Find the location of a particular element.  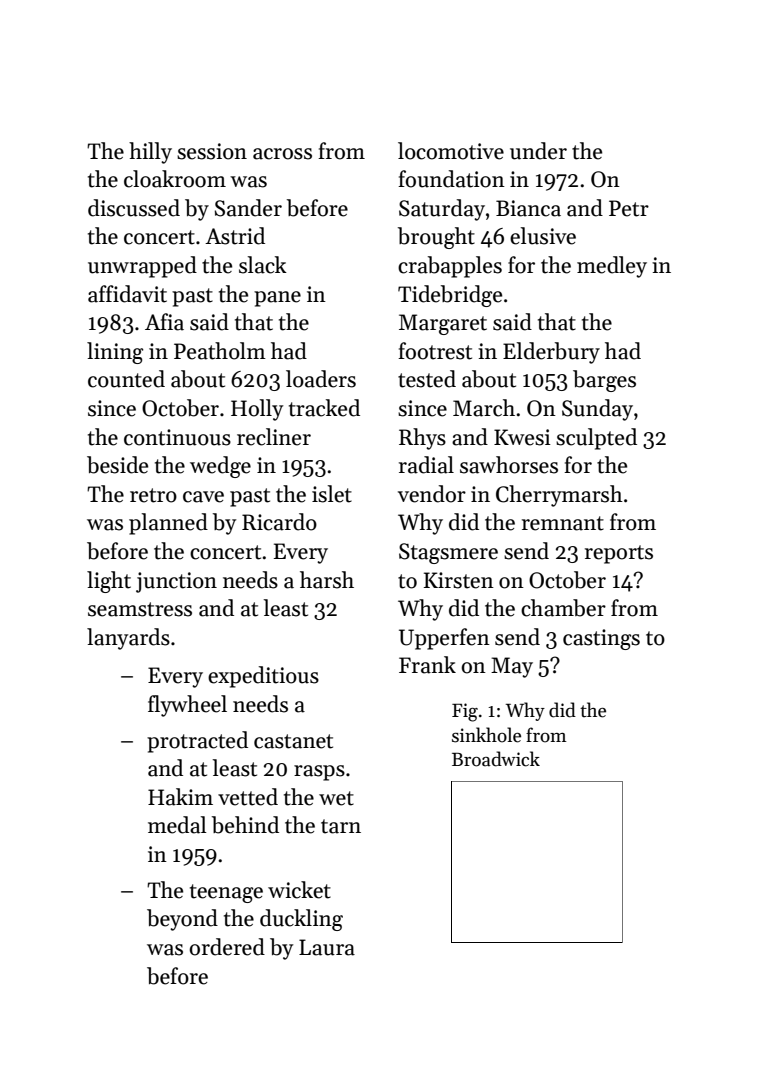

sinkhole is located at coordinates (486, 735).
